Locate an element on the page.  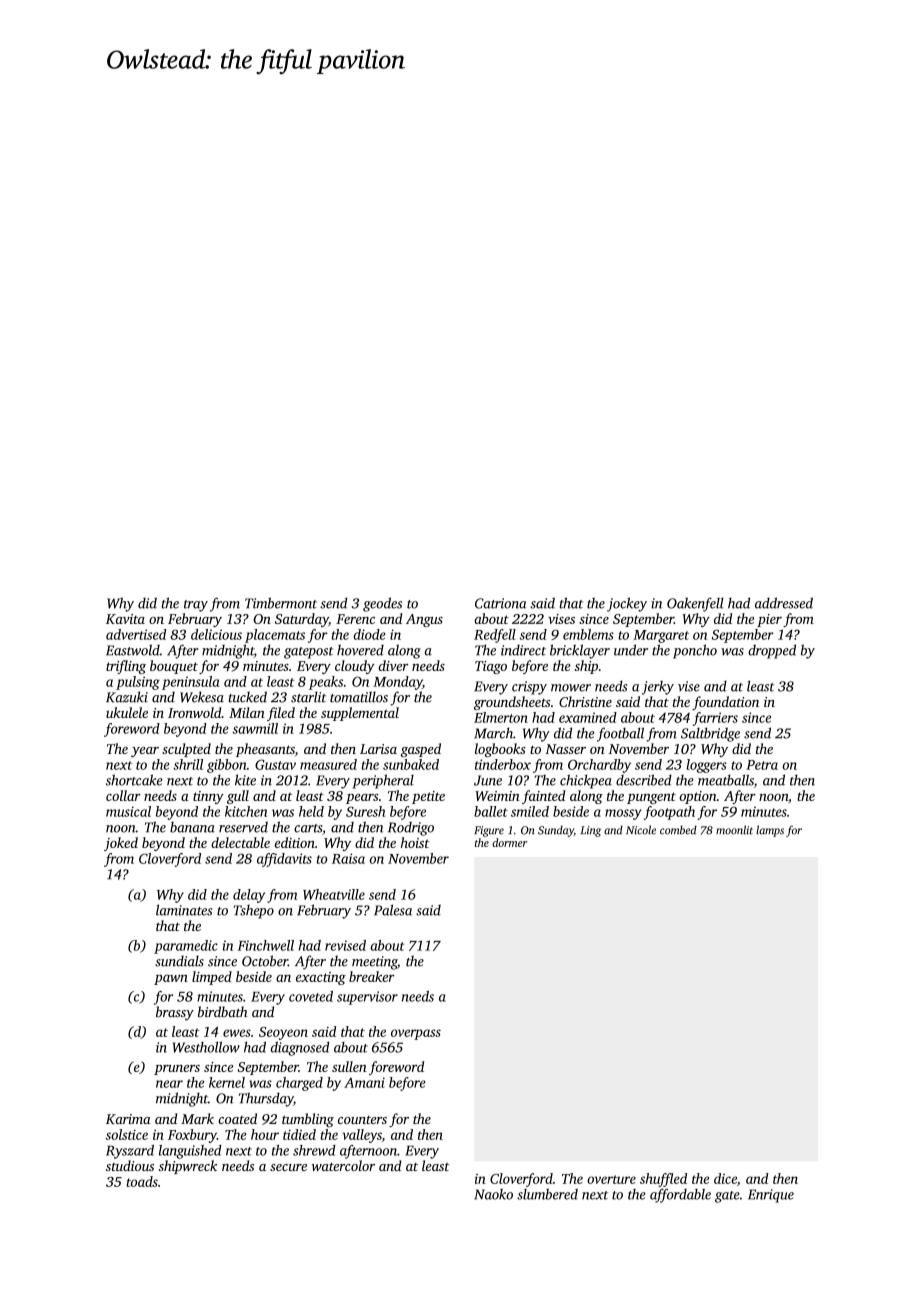
joked is located at coordinates (121, 844).
